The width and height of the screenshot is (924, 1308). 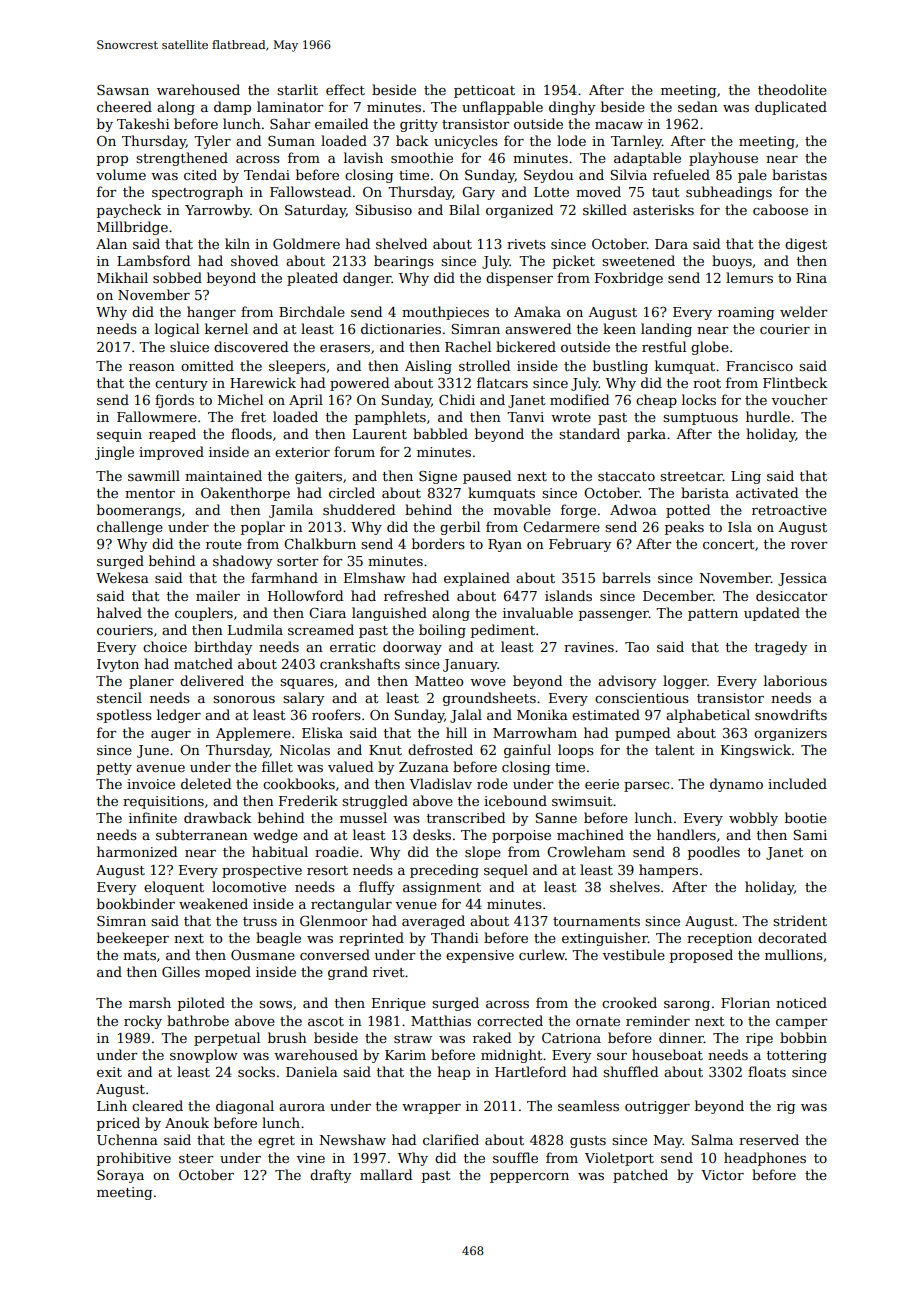 What do you see at coordinates (698, 106) in the screenshot?
I see `sedan` at bounding box center [698, 106].
